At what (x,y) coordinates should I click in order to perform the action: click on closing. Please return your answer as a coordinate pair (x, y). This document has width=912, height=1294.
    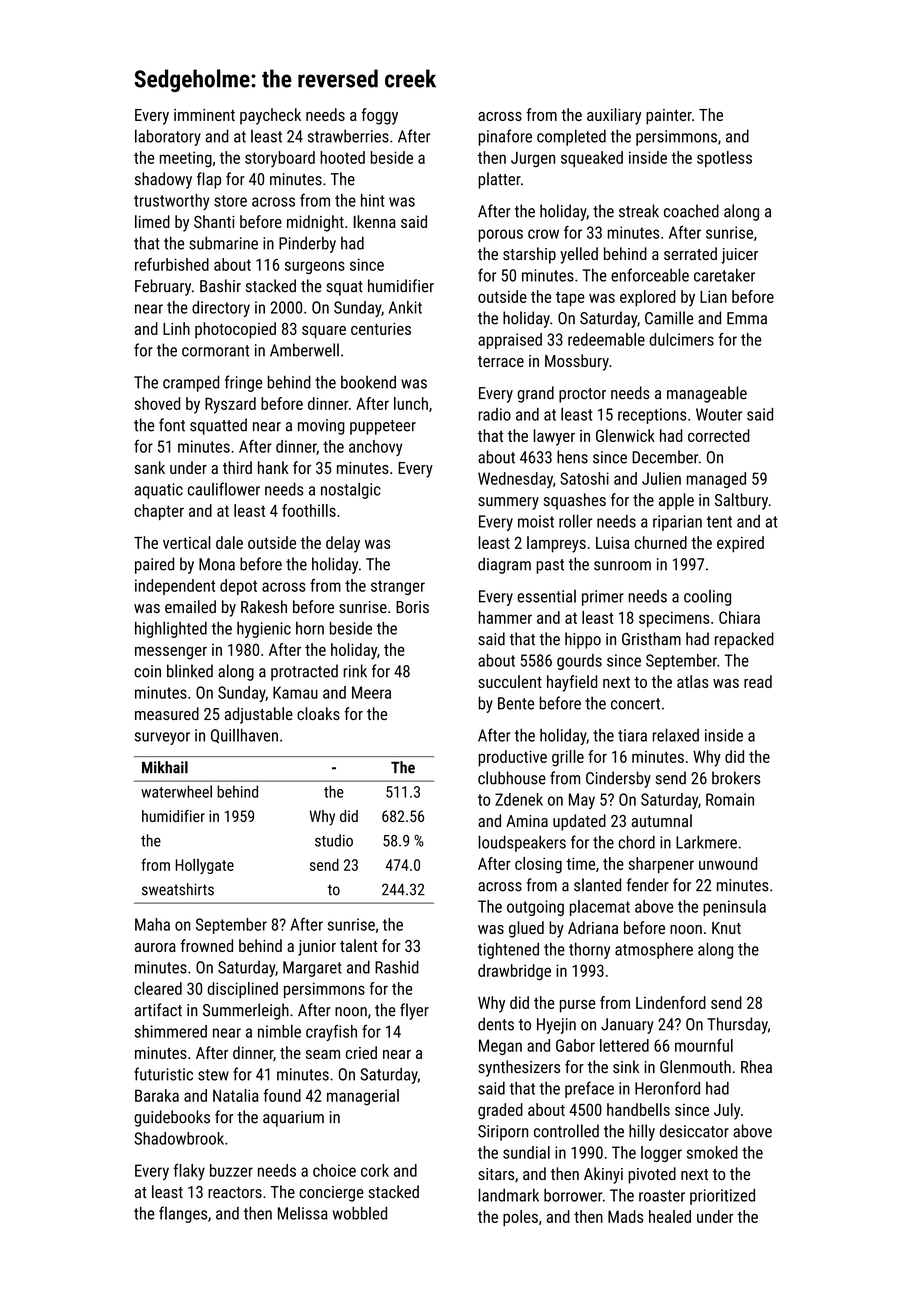
    Looking at the image, I should click on (538, 865).
